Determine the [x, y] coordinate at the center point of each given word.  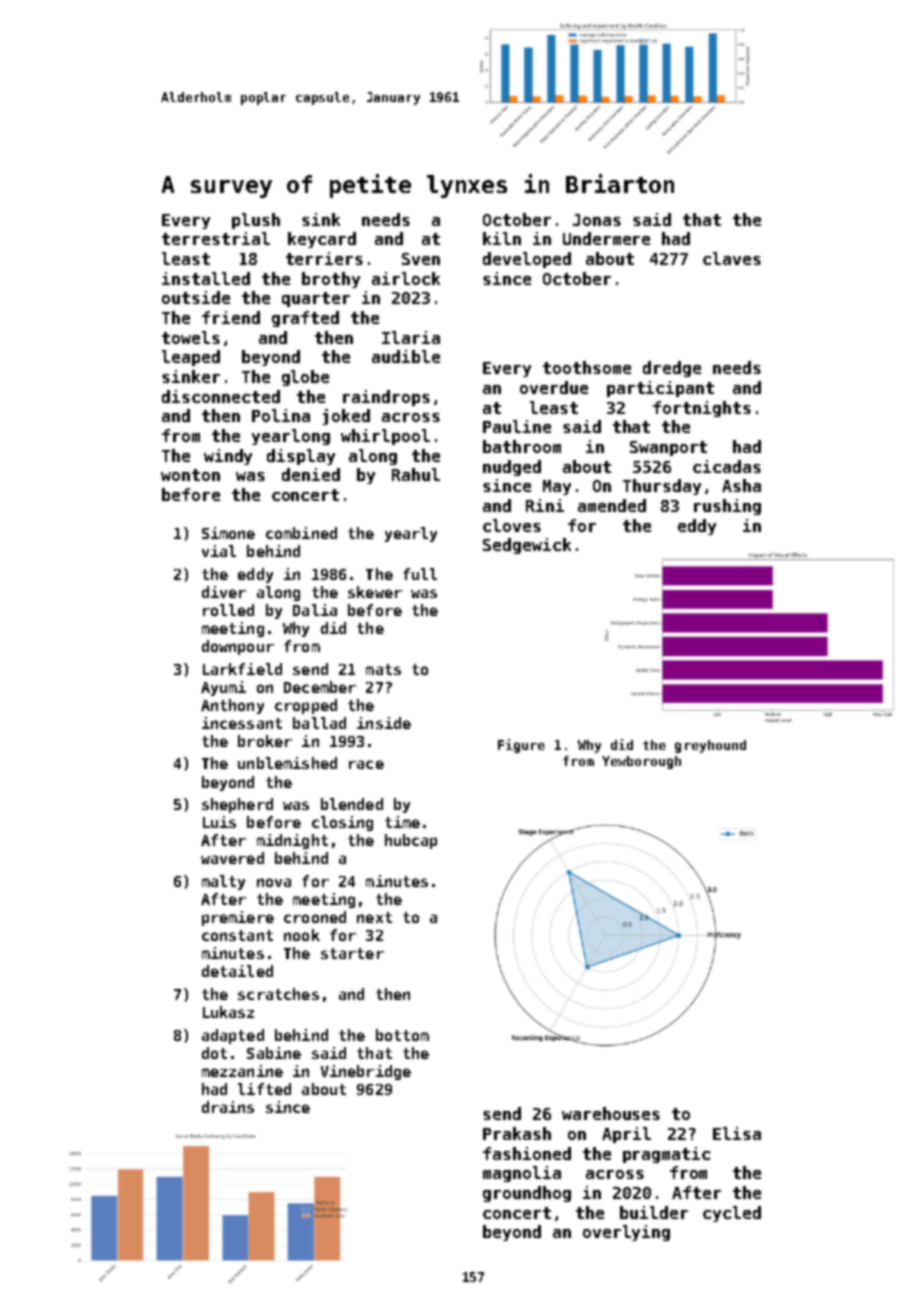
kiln [502, 238]
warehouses [611, 1113]
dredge [672, 369]
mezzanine [242, 1071]
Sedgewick [527, 546]
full [420, 574]
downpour [238, 647]
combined [301, 533]
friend [231, 317]
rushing [727, 507]
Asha [741, 485]
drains [228, 1107]
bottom [402, 1035]
